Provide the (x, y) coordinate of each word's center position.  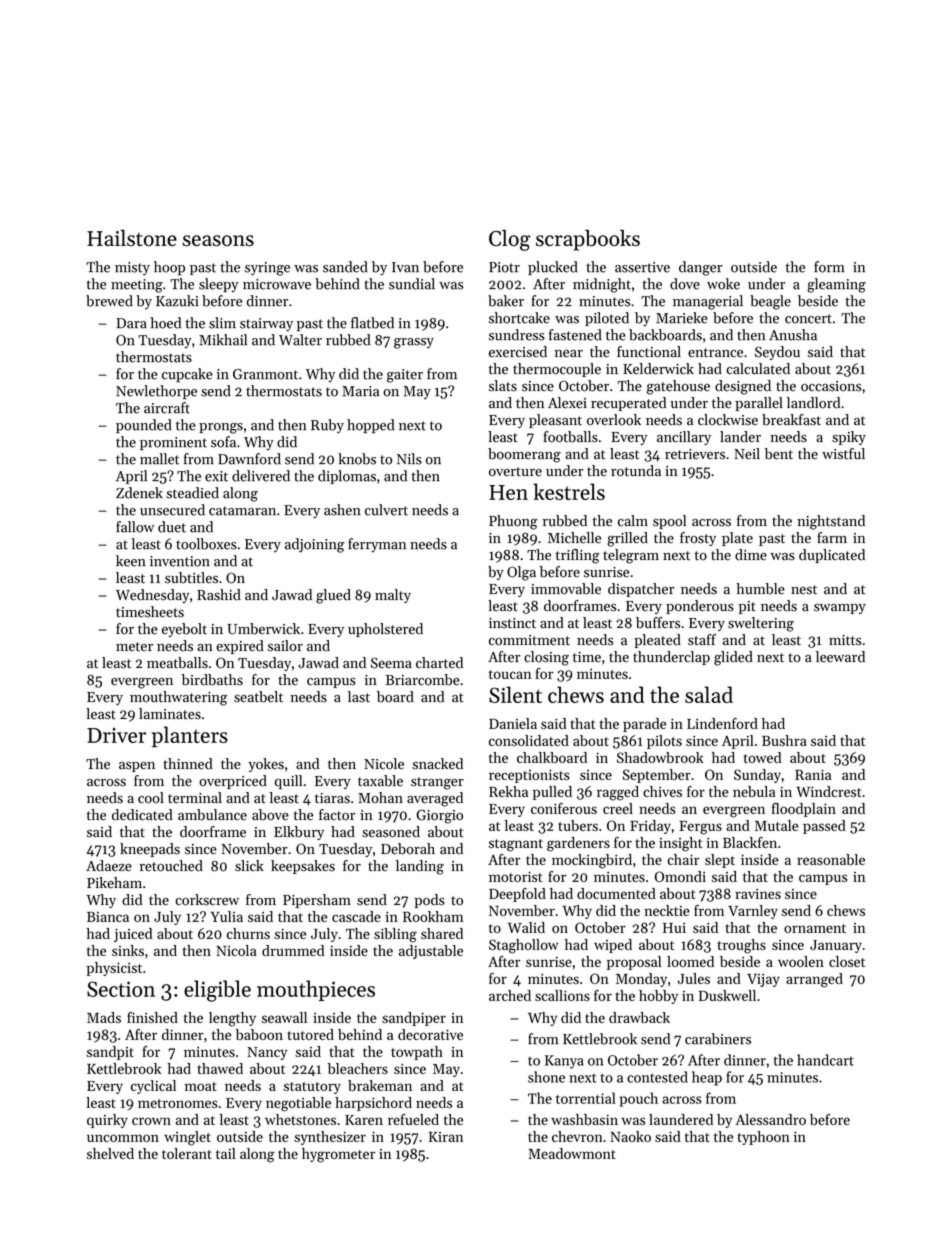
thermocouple (557, 370)
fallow (135, 527)
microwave (277, 284)
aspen (137, 767)
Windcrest (828, 791)
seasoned (391, 832)
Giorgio (439, 816)
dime (751, 555)
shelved (110, 1153)
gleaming (836, 285)
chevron (577, 1136)
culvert (386, 510)
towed (762, 757)
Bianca (108, 917)
